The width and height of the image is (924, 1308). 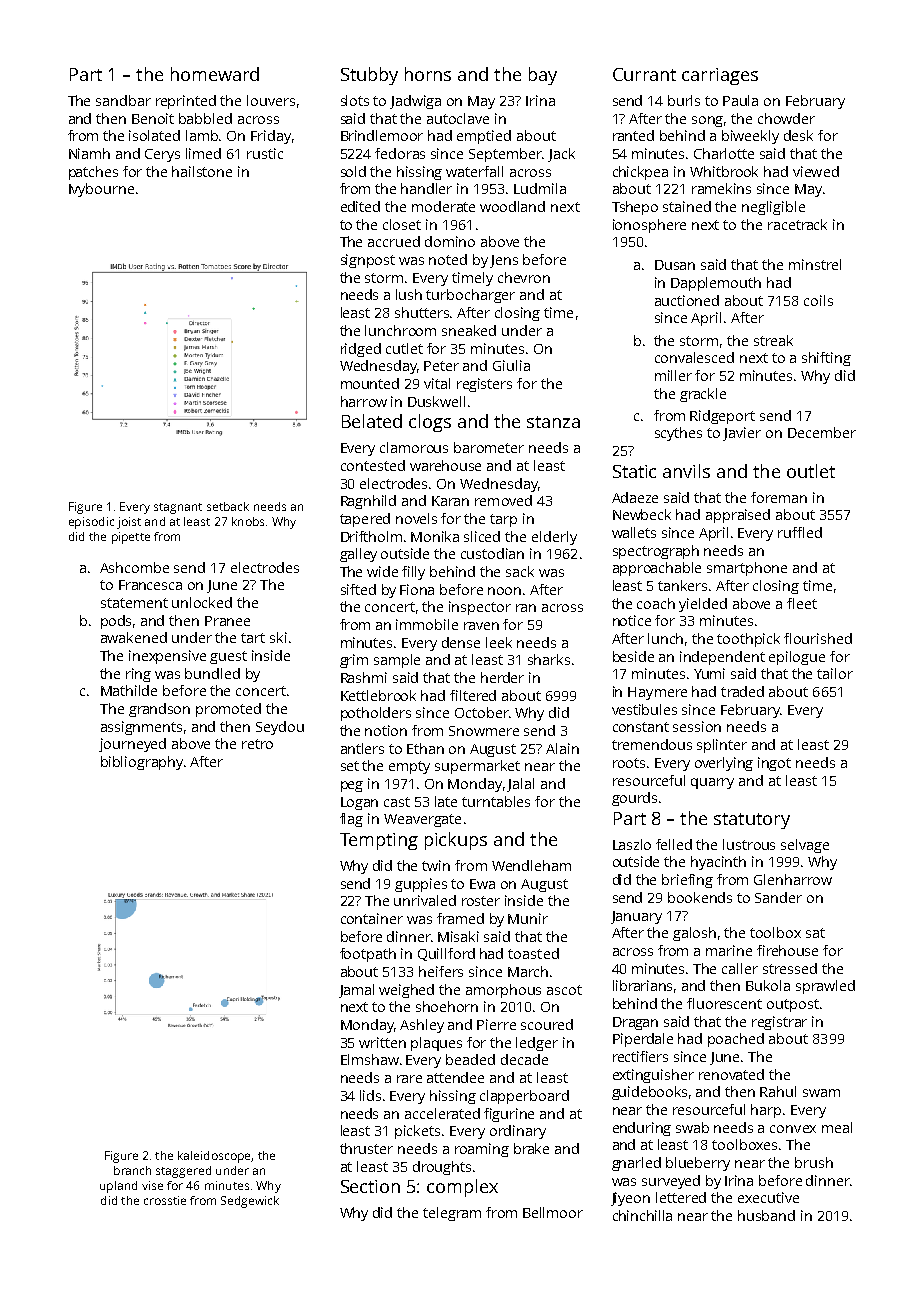 What do you see at coordinates (816, 171) in the image?
I see `viewed` at bounding box center [816, 171].
